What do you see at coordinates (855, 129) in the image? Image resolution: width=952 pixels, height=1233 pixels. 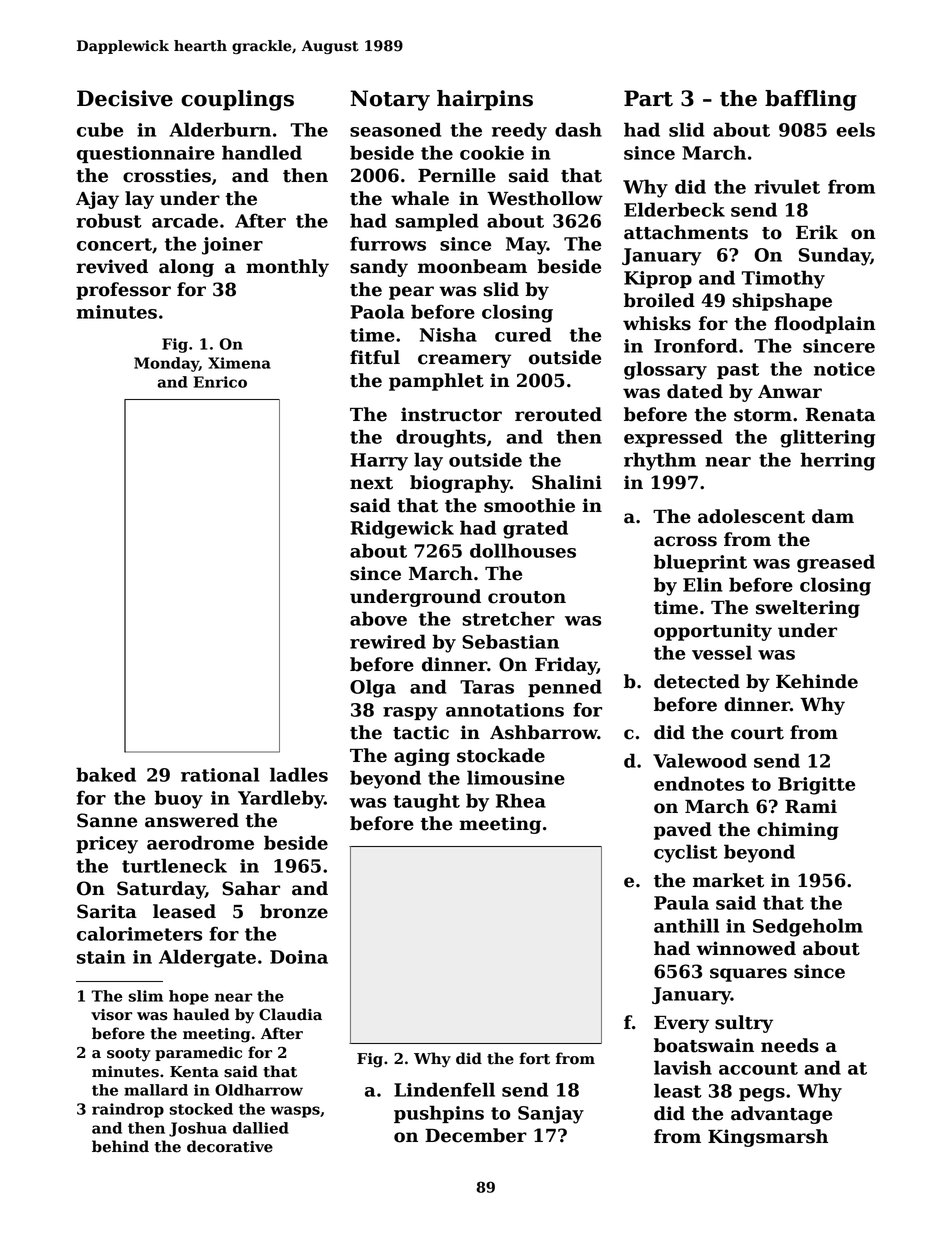 I see `eels` at bounding box center [855, 129].
